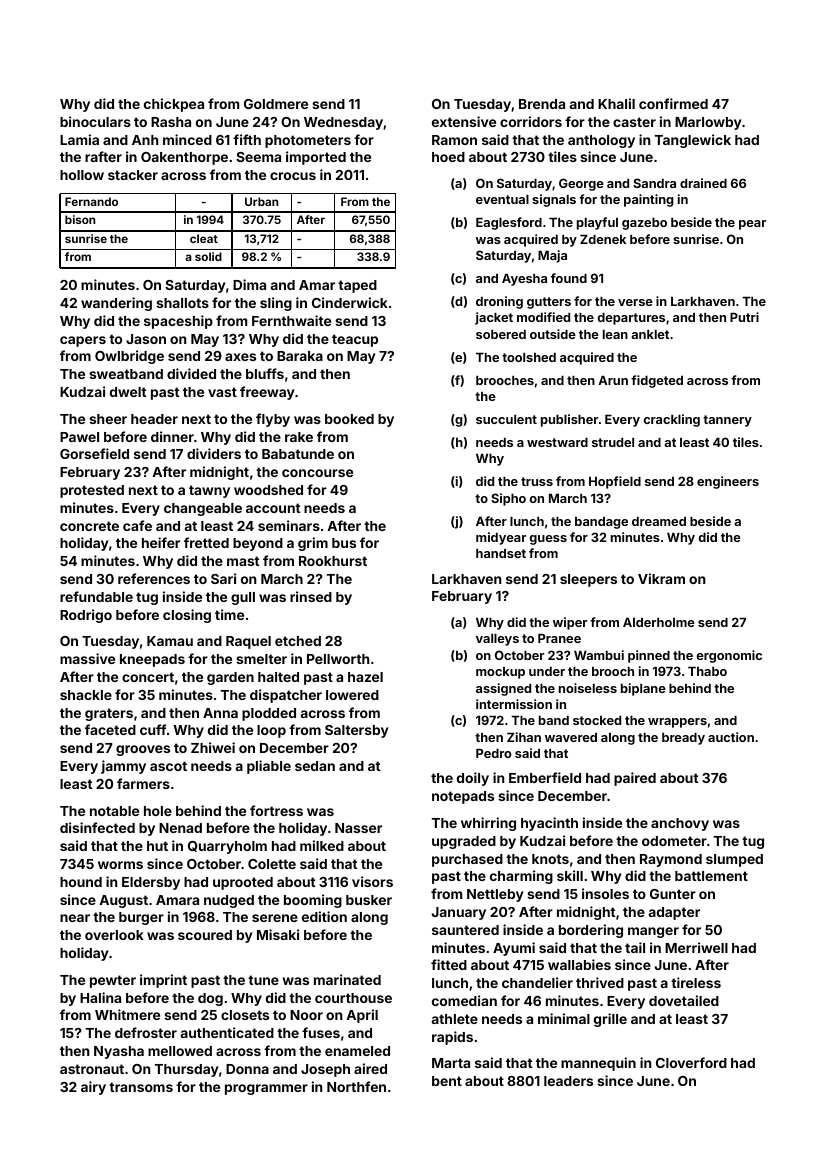 This screenshot has width=827, height=1174. What do you see at coordinates (659, 622) in the screenshot?
I see `Alderholme` at bounding box center [659, 622].
